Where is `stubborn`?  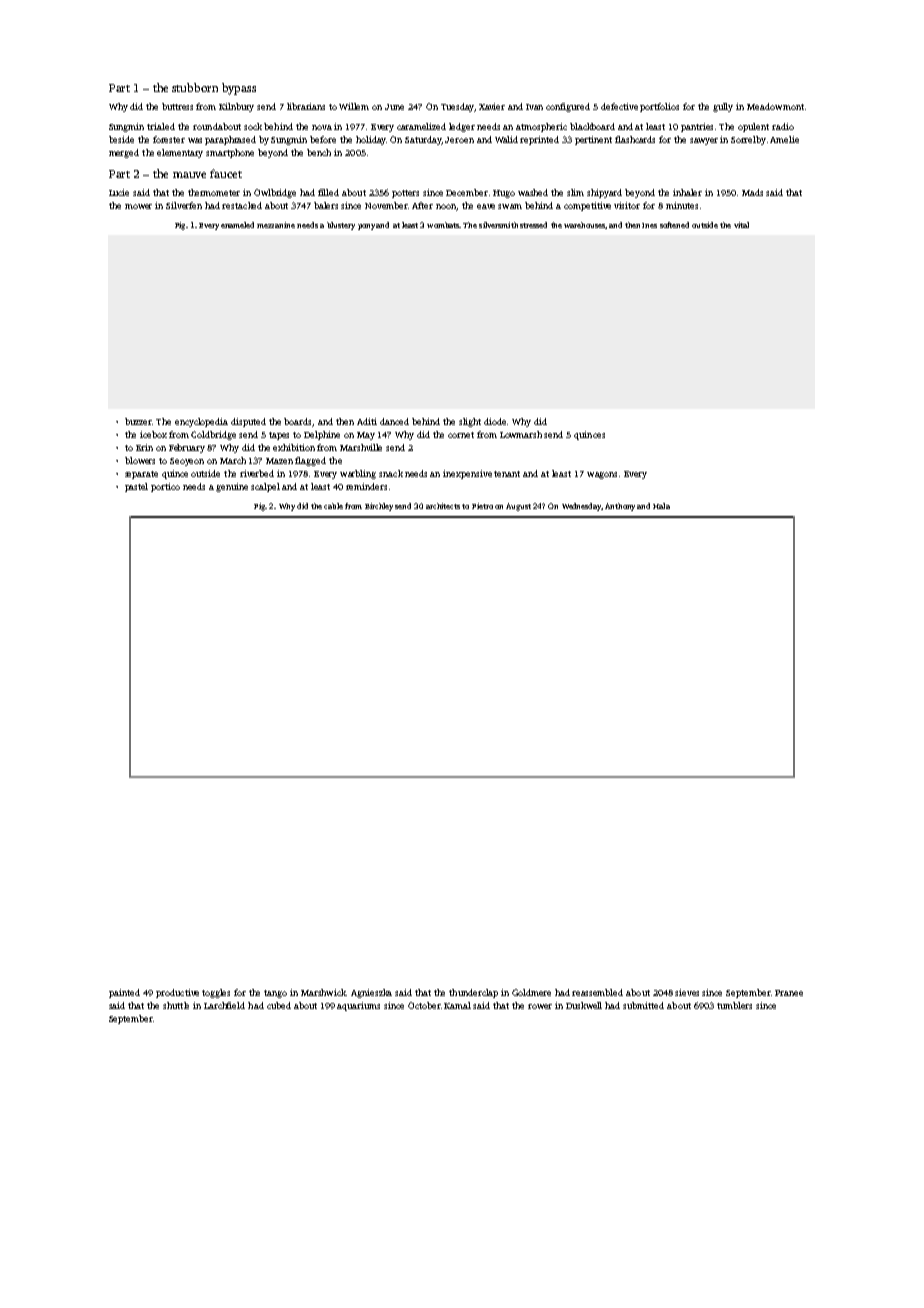
stubborn is located at coordinates (195, 87).
